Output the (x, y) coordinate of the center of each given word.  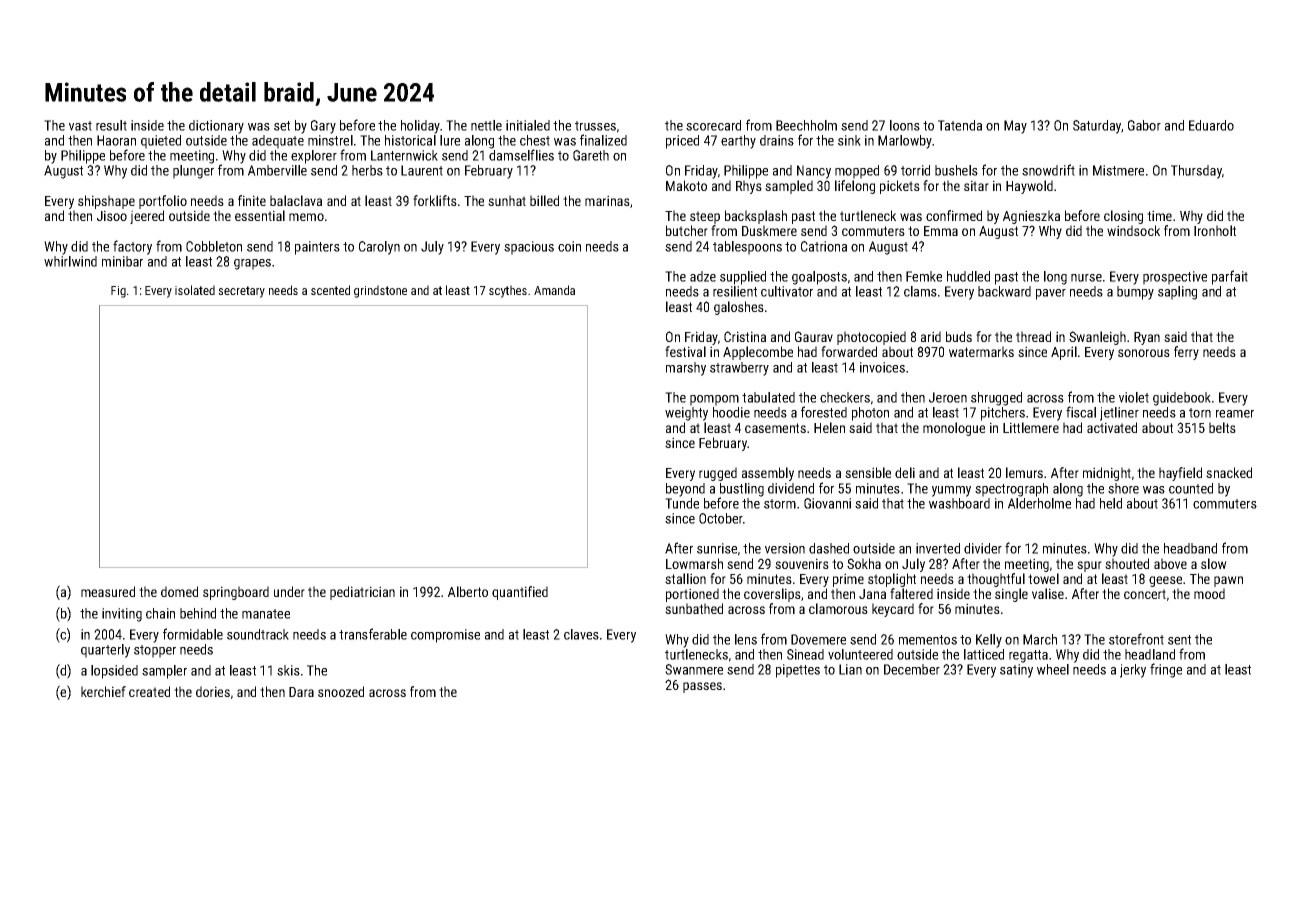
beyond (685, 490)
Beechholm (806, 125)
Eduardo (1211, 125)
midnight (1107, 474)
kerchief (103, 691)
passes (702, 687)
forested (824, 412)
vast (80, 126)
